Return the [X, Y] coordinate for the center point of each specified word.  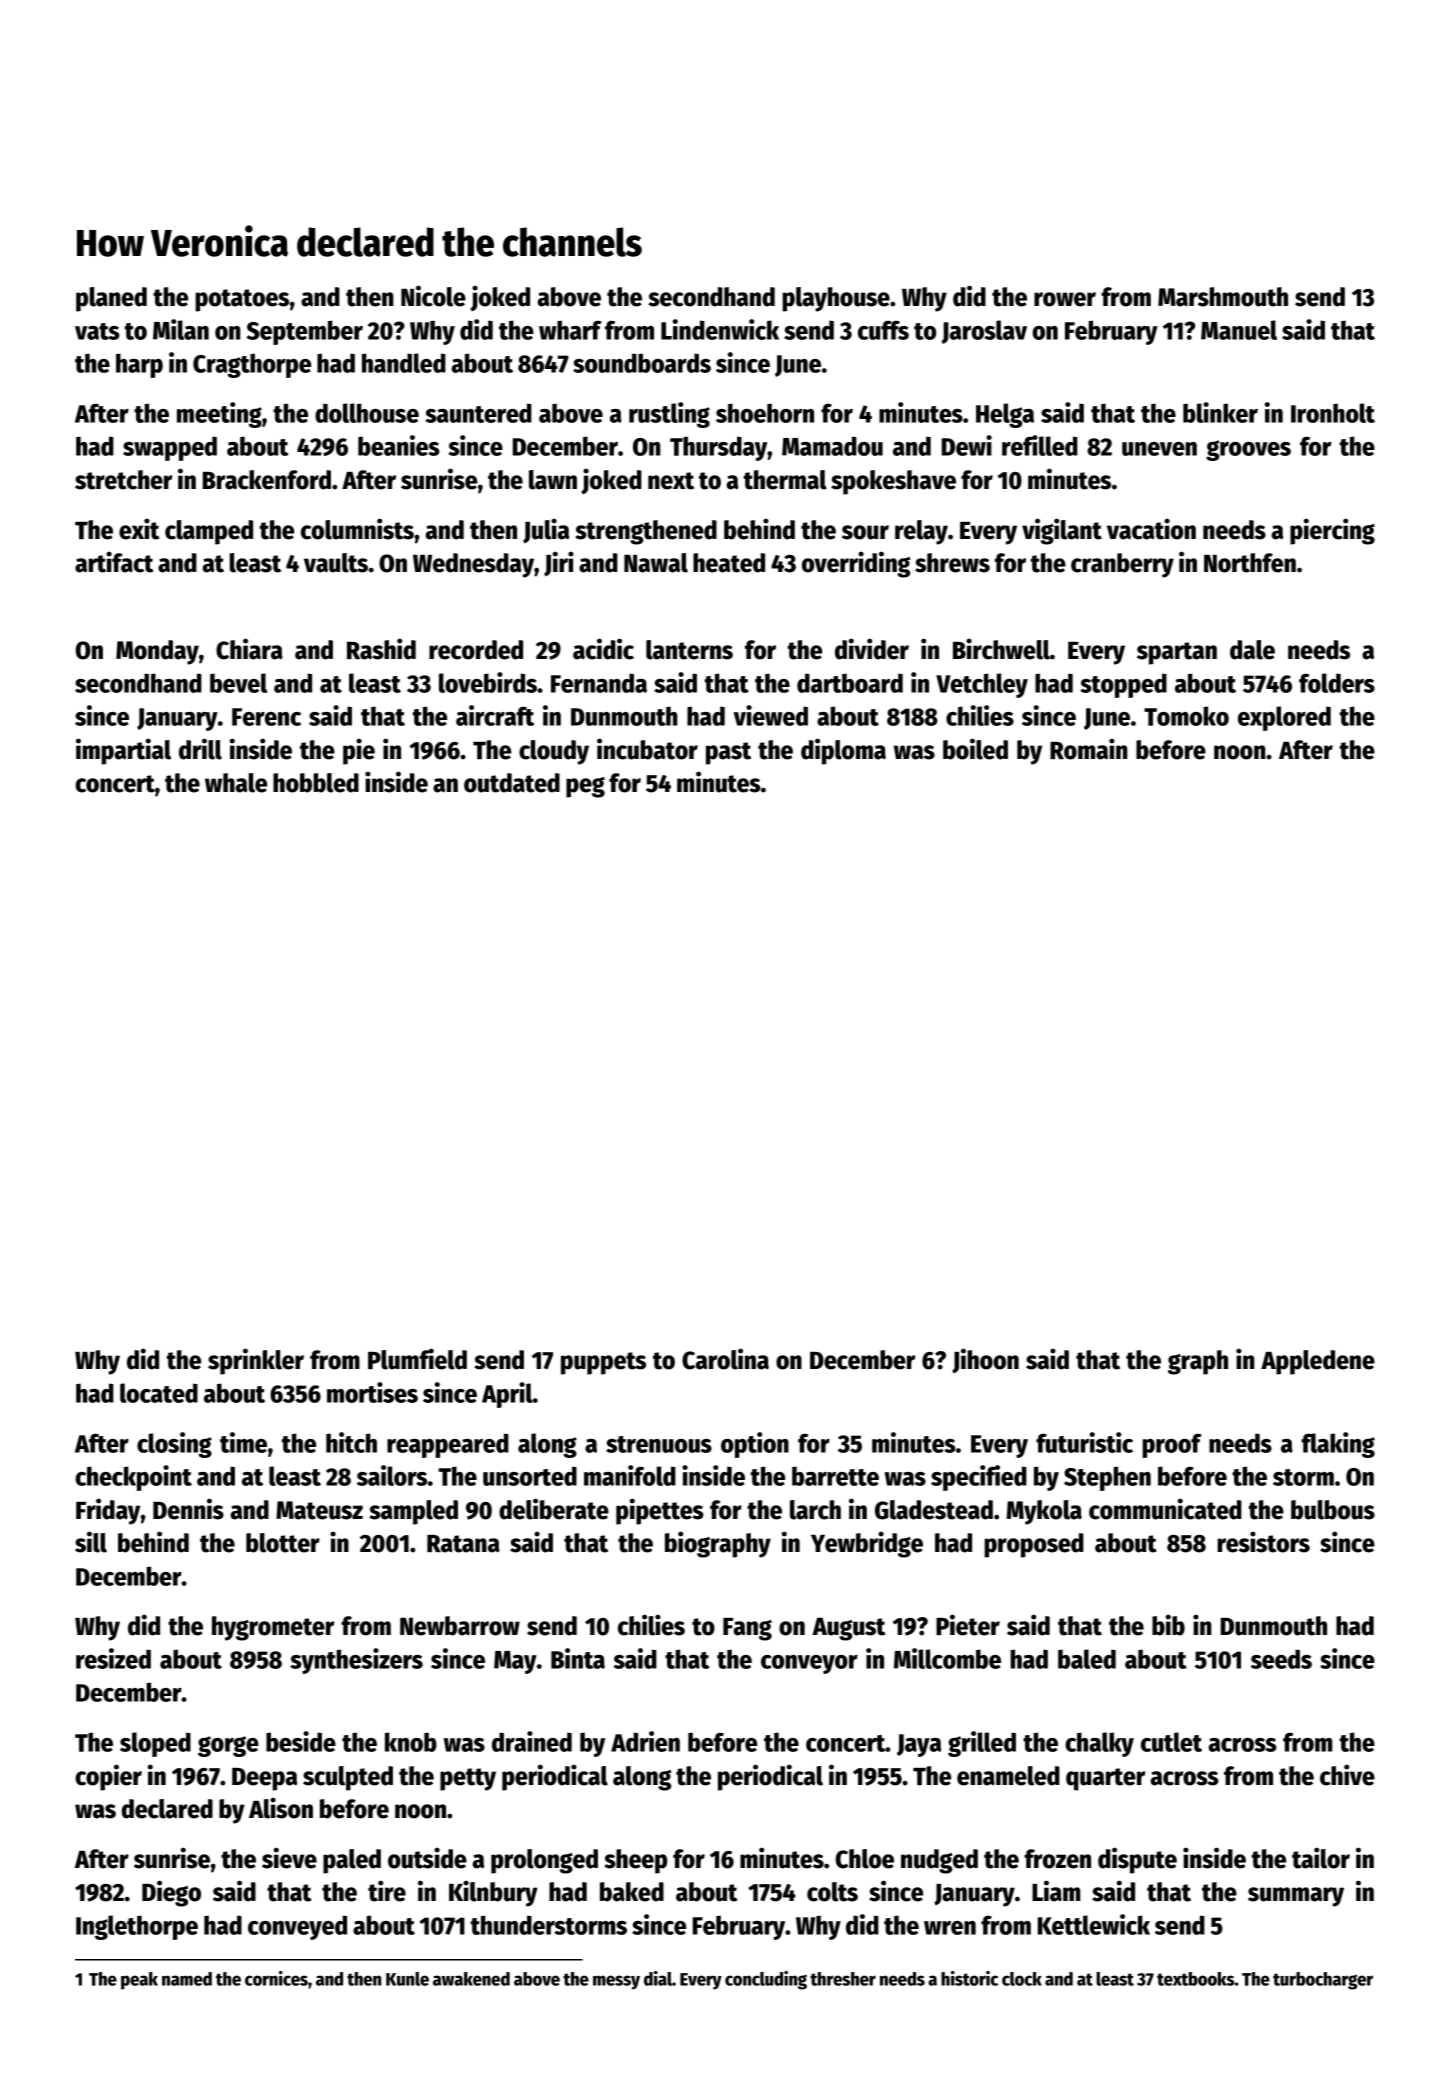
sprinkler [256, 1361]
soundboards [642, 363]
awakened [471, 1979]
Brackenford [267, 480]
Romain [1089, 749]
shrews [952, 563]
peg [585, 787]
